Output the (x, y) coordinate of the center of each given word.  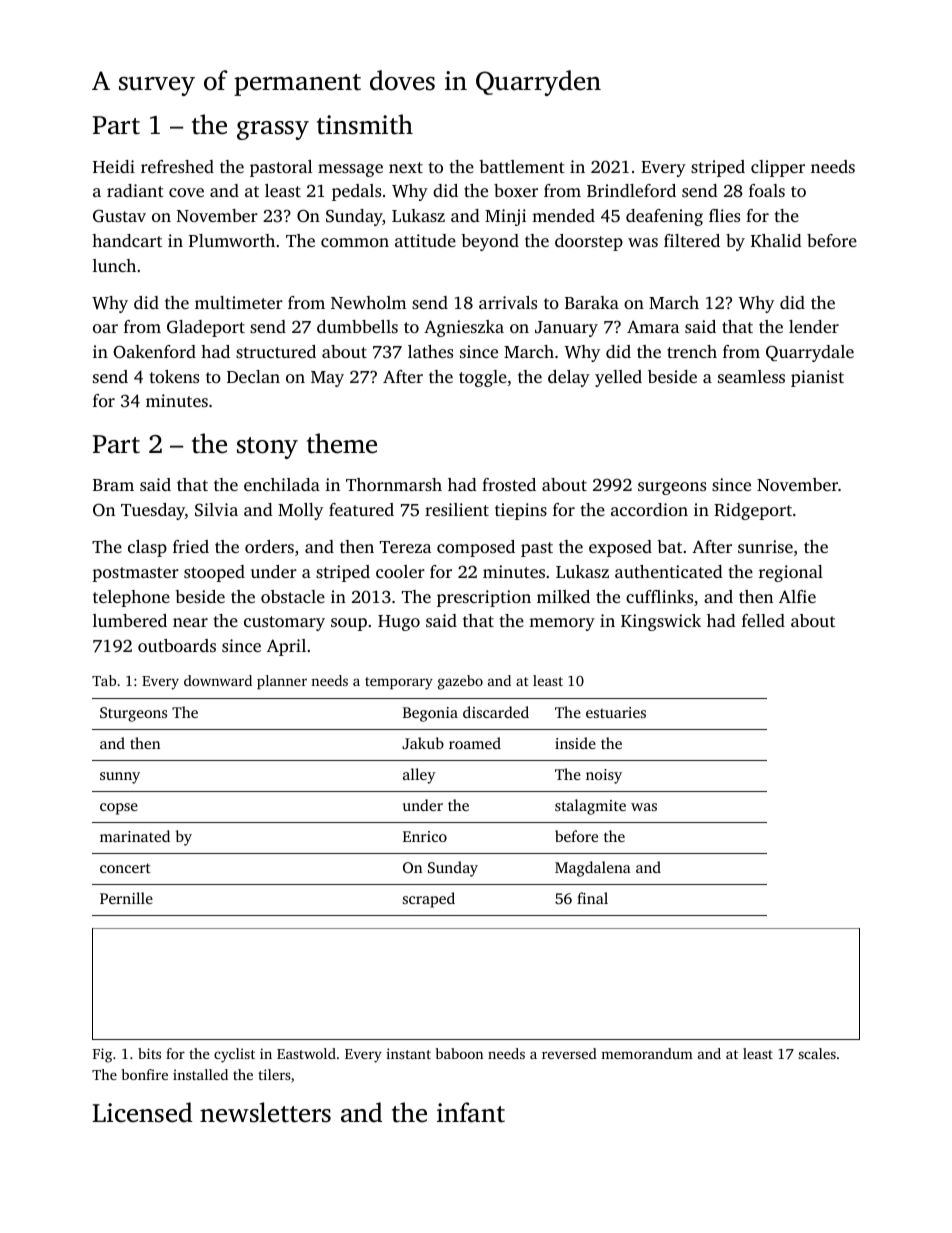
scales (817, 1053)
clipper (778, 168)
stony (267, 448)
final (592, 898)
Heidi (114, 166)
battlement (522, 166)
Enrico (425, 836)
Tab (104, 680)
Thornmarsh (394, 484)
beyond (490, 242)
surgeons (672, 488)
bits (149, 1053)
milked (563, 596)
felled (763, 620)
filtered (692, 240)
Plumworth (232, 240)
